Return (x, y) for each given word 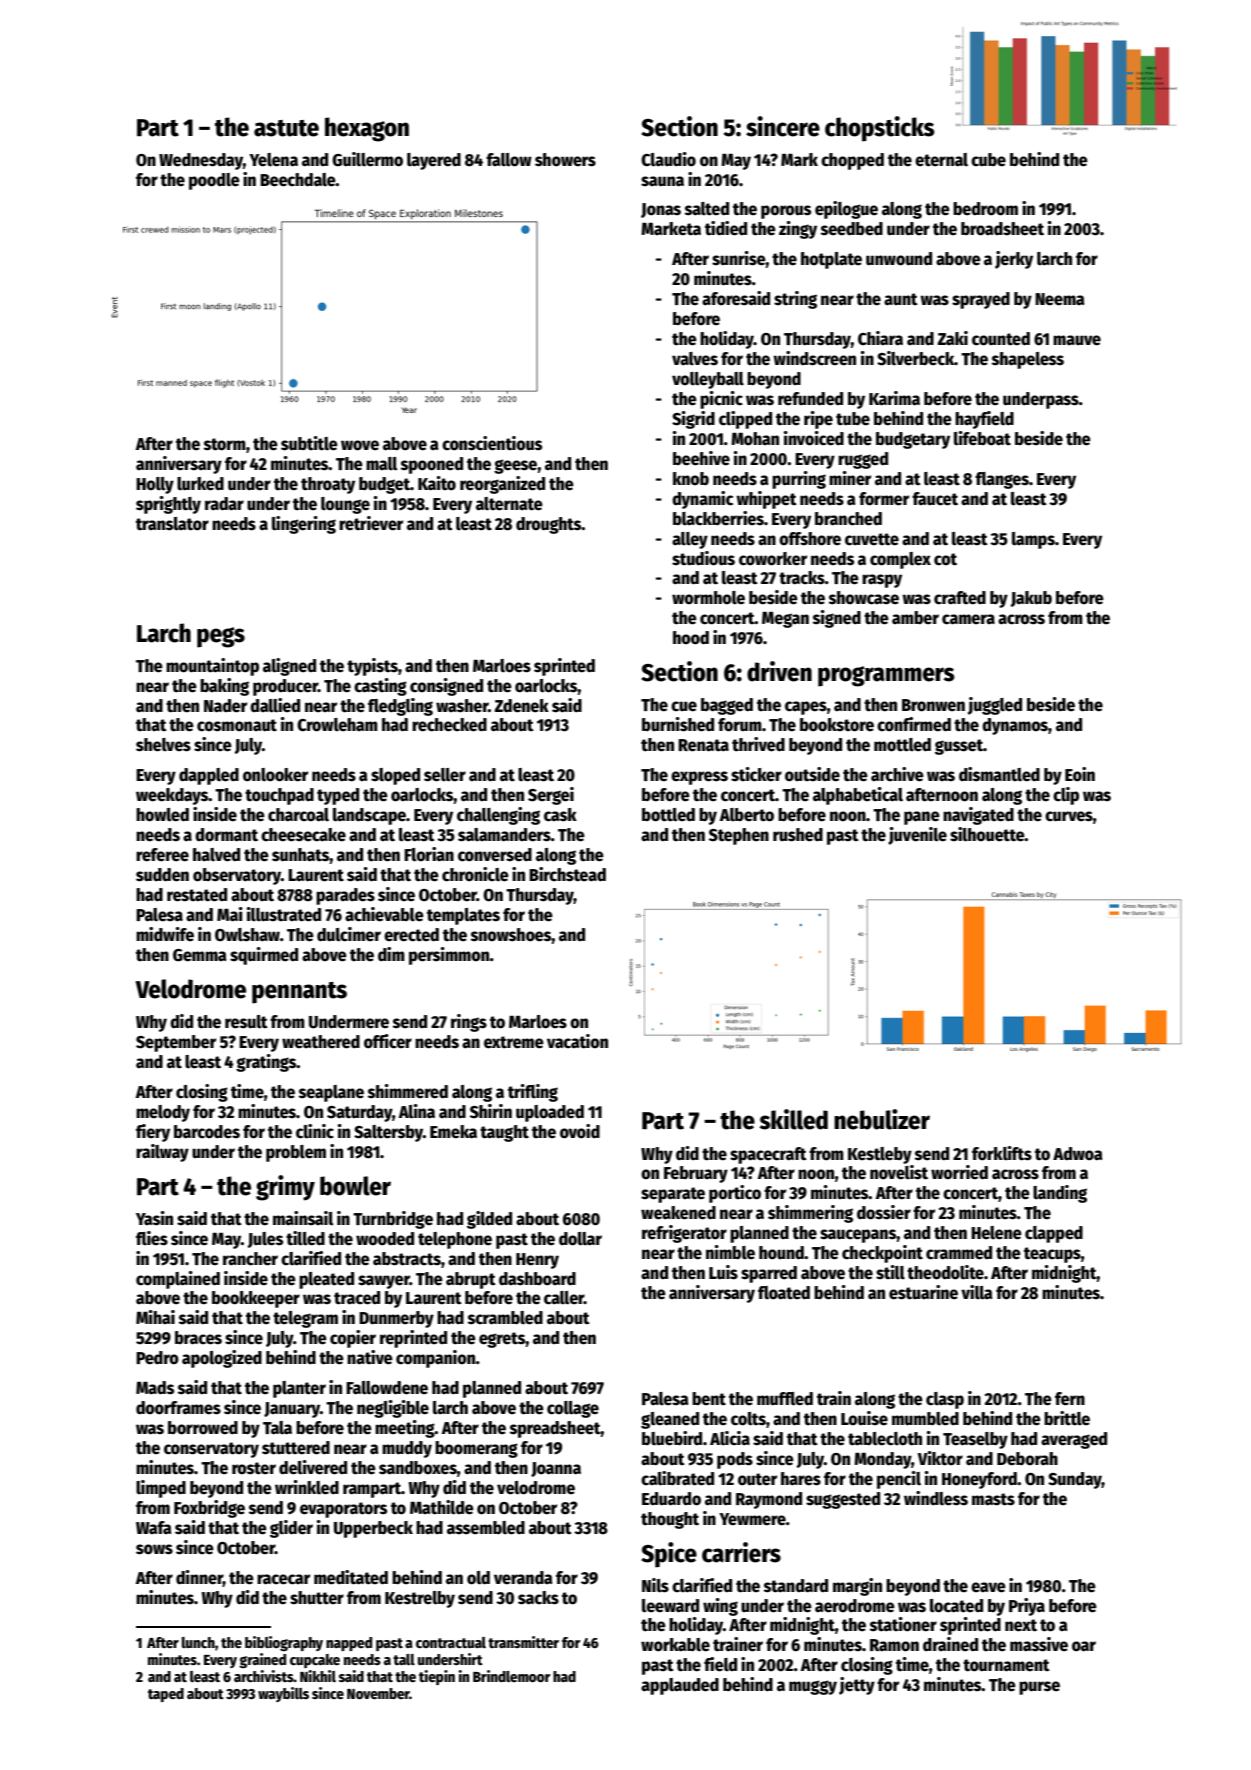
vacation (577, 1041)
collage (573, 1409)
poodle (214, 181)
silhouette (987, 834)
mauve (1077, 340)
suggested (843, 1500)
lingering (304, 525)
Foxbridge (209, 1509)
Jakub (1031, 599)
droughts (549, 525)
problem (296, 1153)
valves (695, 359)
